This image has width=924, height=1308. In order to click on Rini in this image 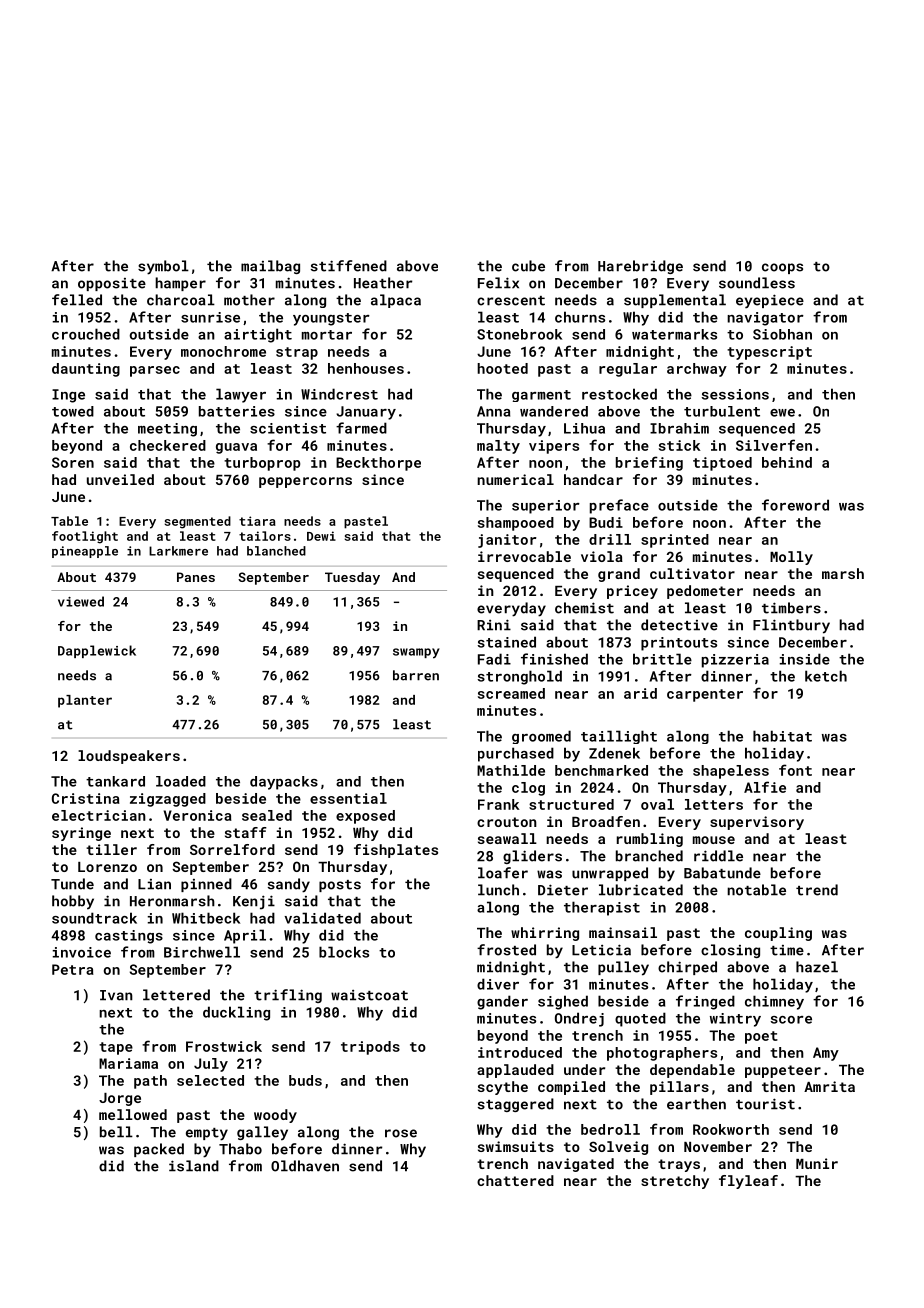, I will do `click(494, 624)`.
